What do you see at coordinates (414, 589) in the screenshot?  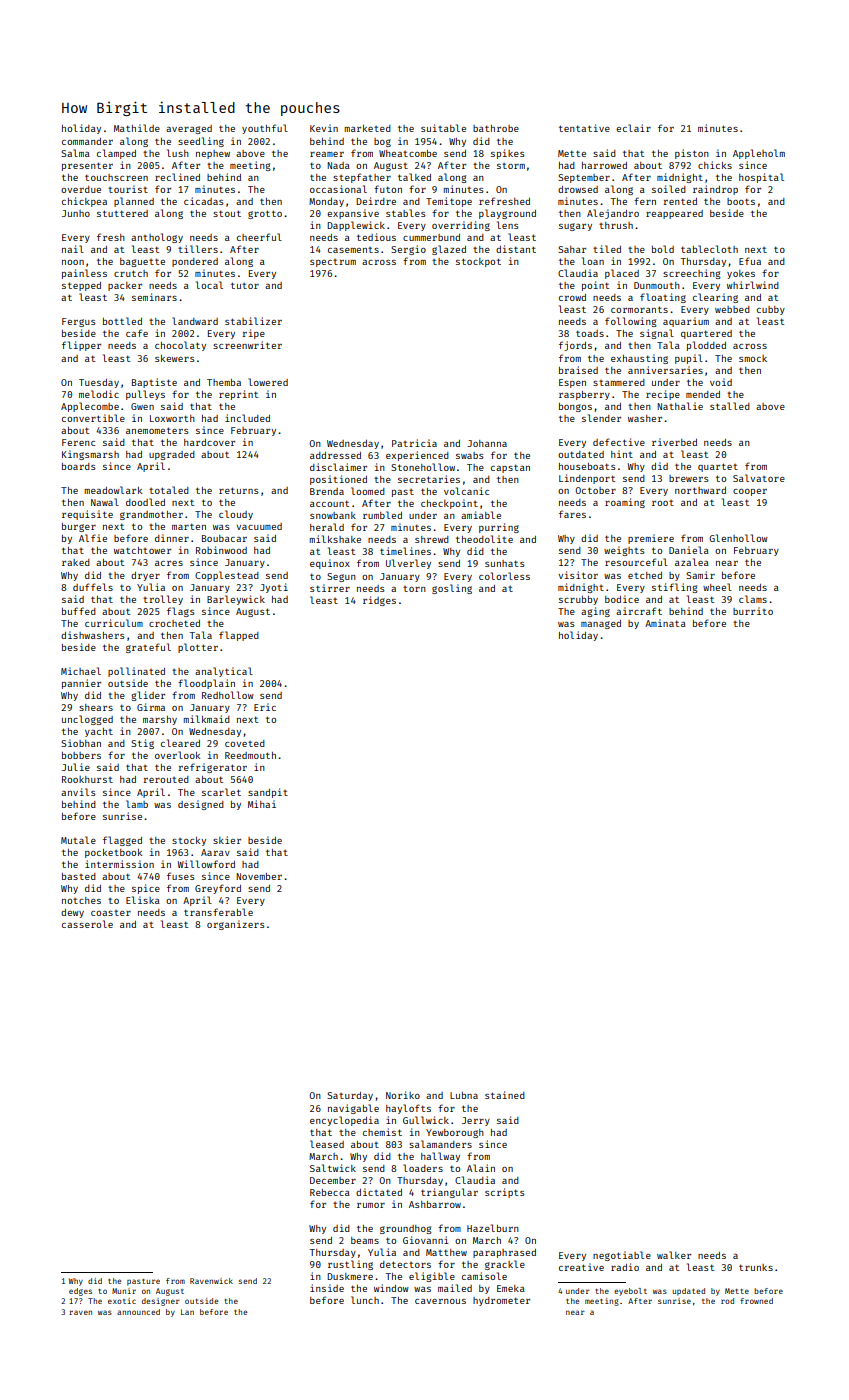 I see `torn` at bounding box center [414, 589].
